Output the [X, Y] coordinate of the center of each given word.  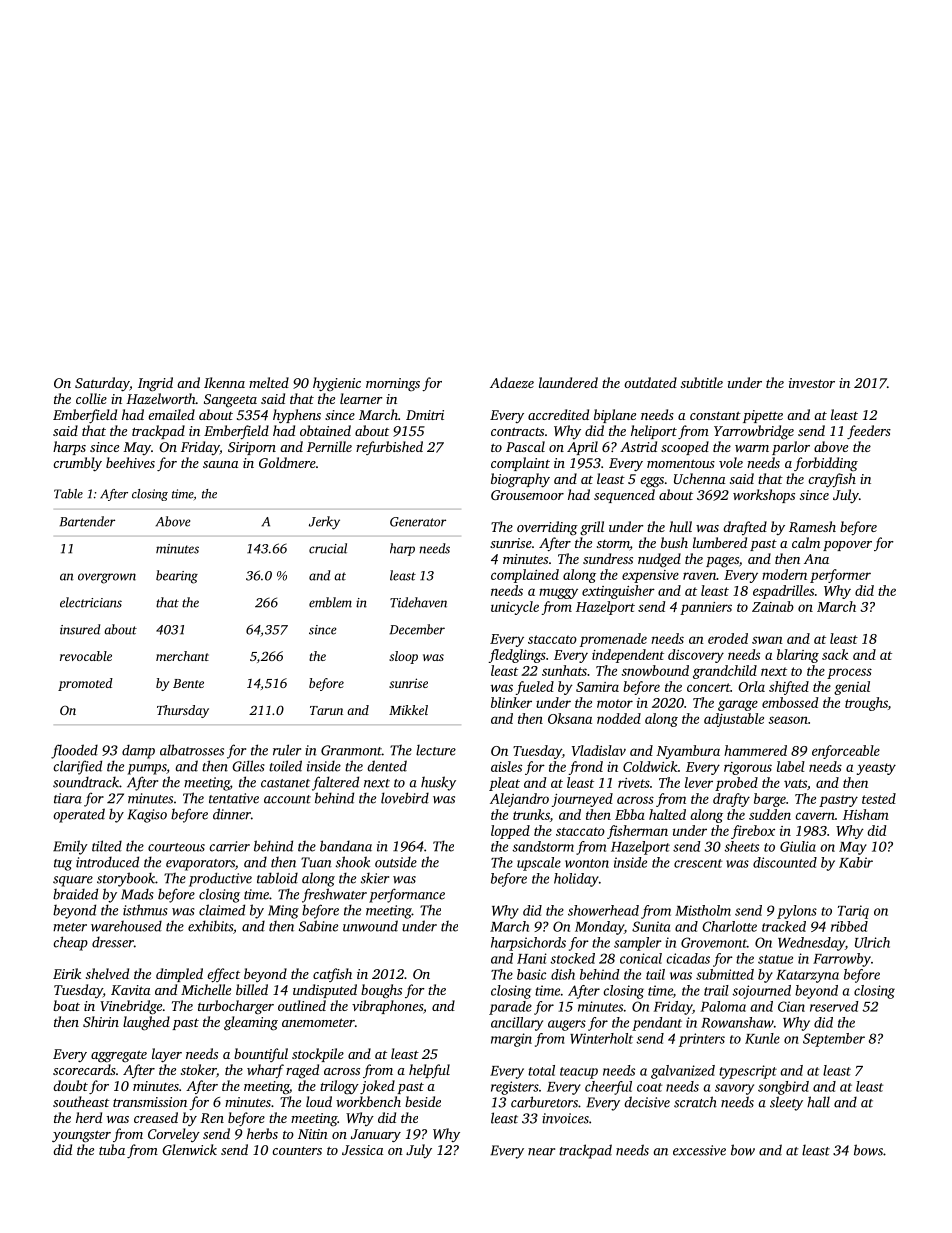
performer [840, 576]
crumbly [77, 464]
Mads [137, 894]
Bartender [87, 521]
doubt [70, 1085]
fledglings [517, 656]
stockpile [318, 1055]
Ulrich [872, 942]
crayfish [832, 480]
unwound [370, 926]
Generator [418, 522]
